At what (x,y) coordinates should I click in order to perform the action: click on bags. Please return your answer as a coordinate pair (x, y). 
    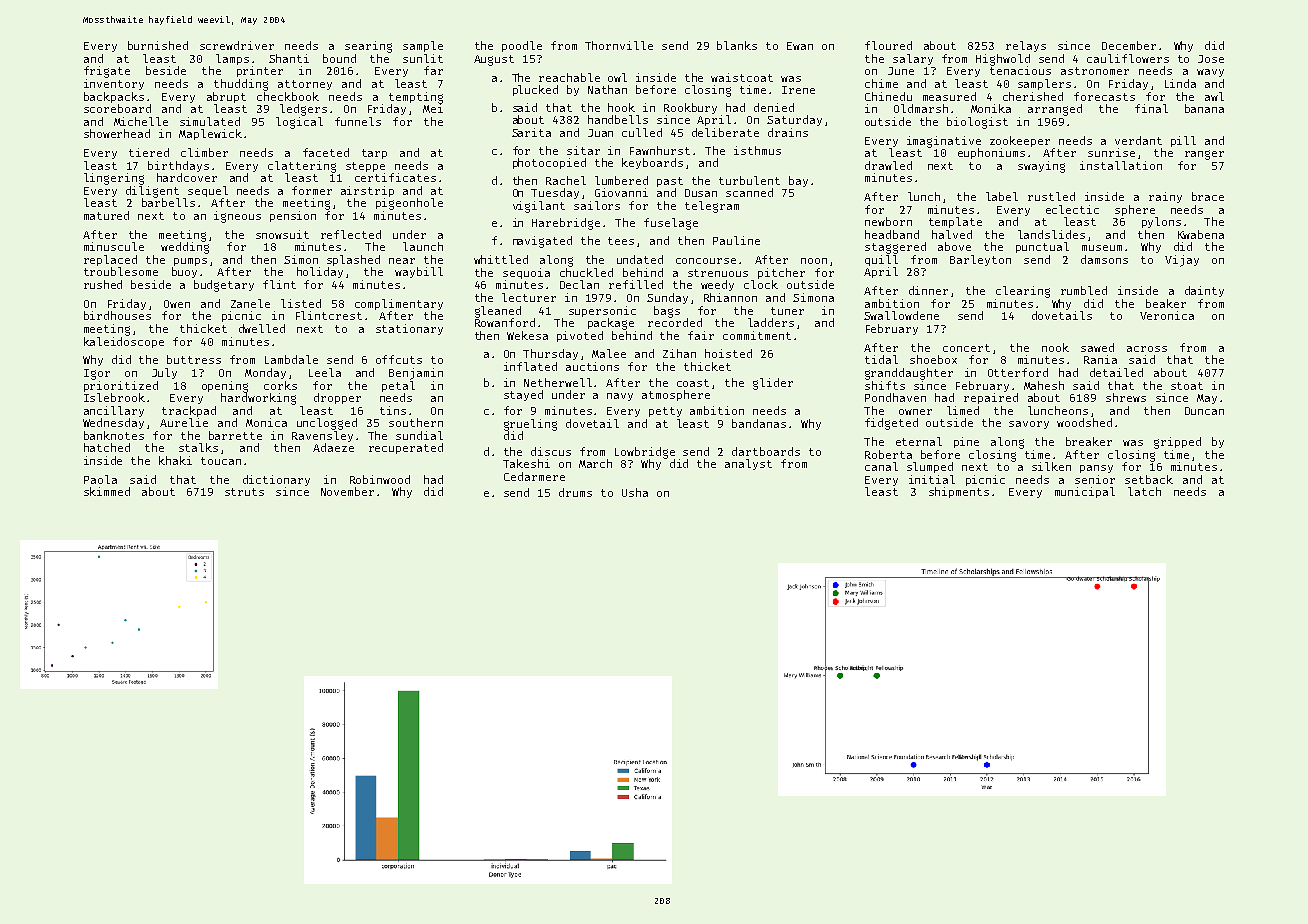
    Looking at the image, I should click on (667, 312).
